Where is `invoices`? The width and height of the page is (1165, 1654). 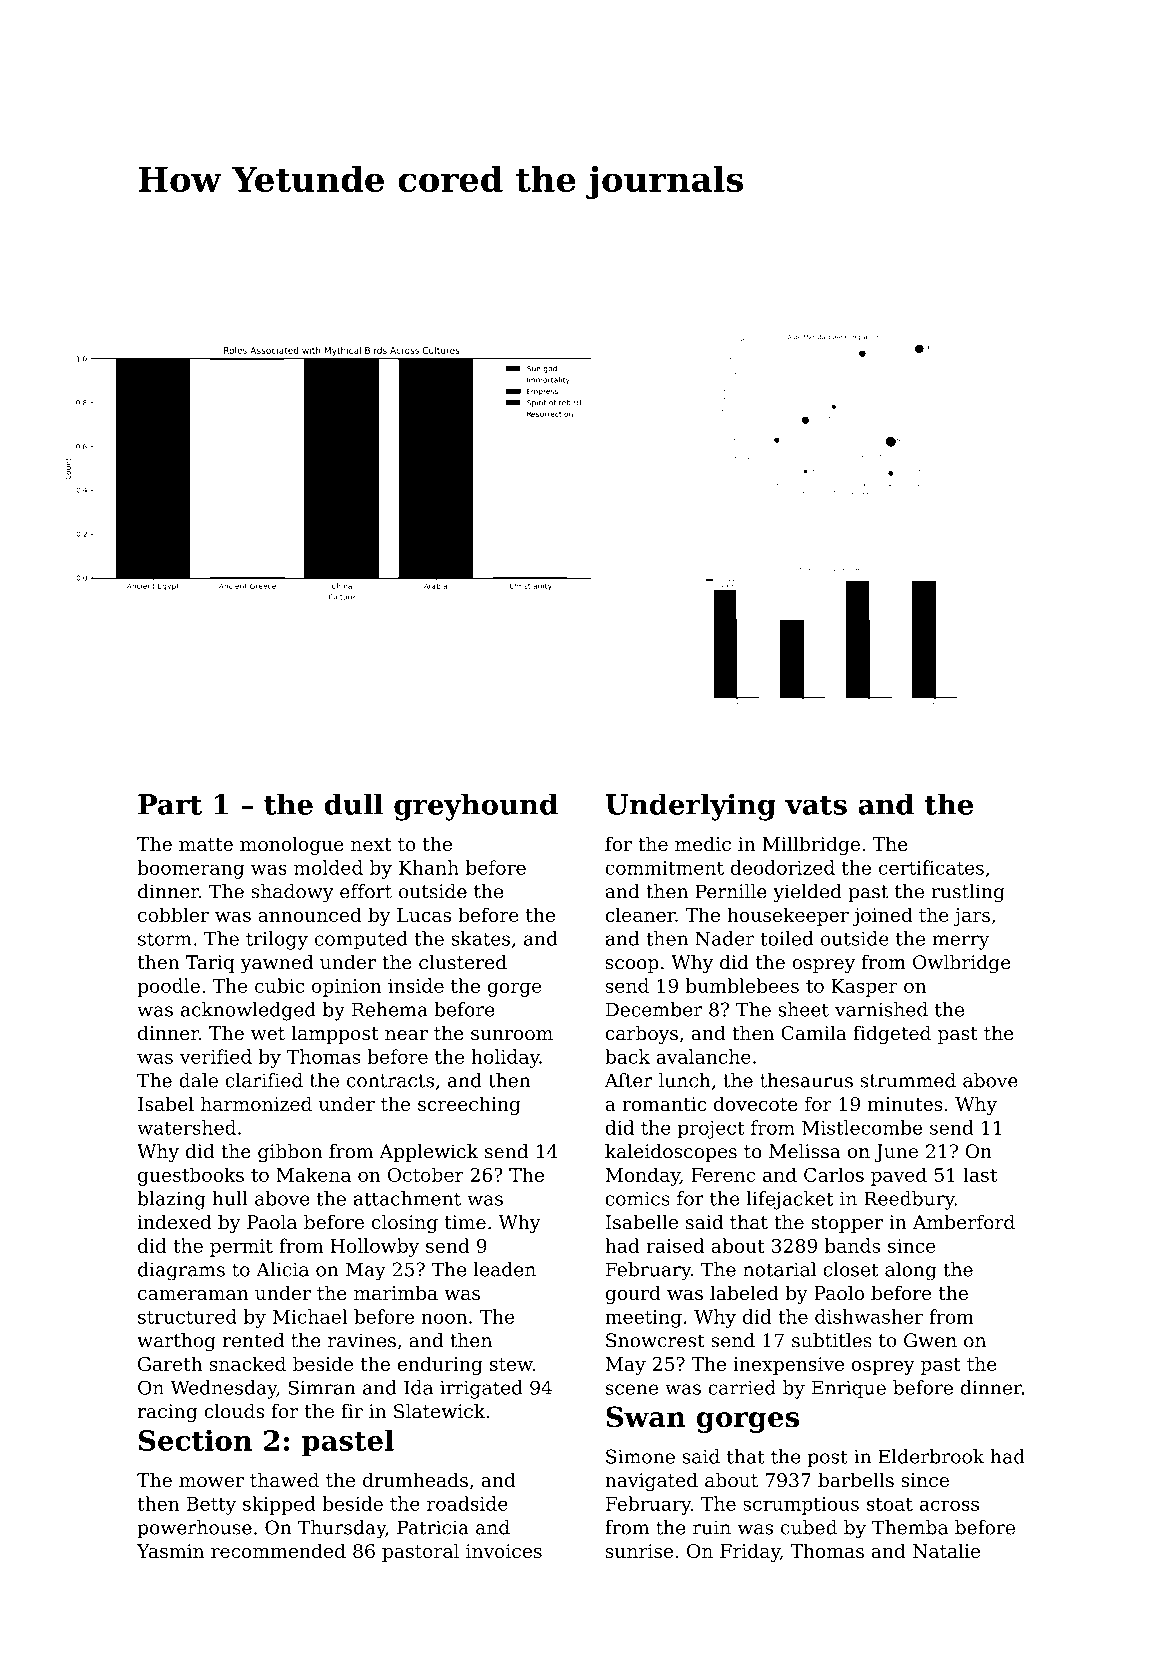 invoices is located at coordinates (504, 1551).
